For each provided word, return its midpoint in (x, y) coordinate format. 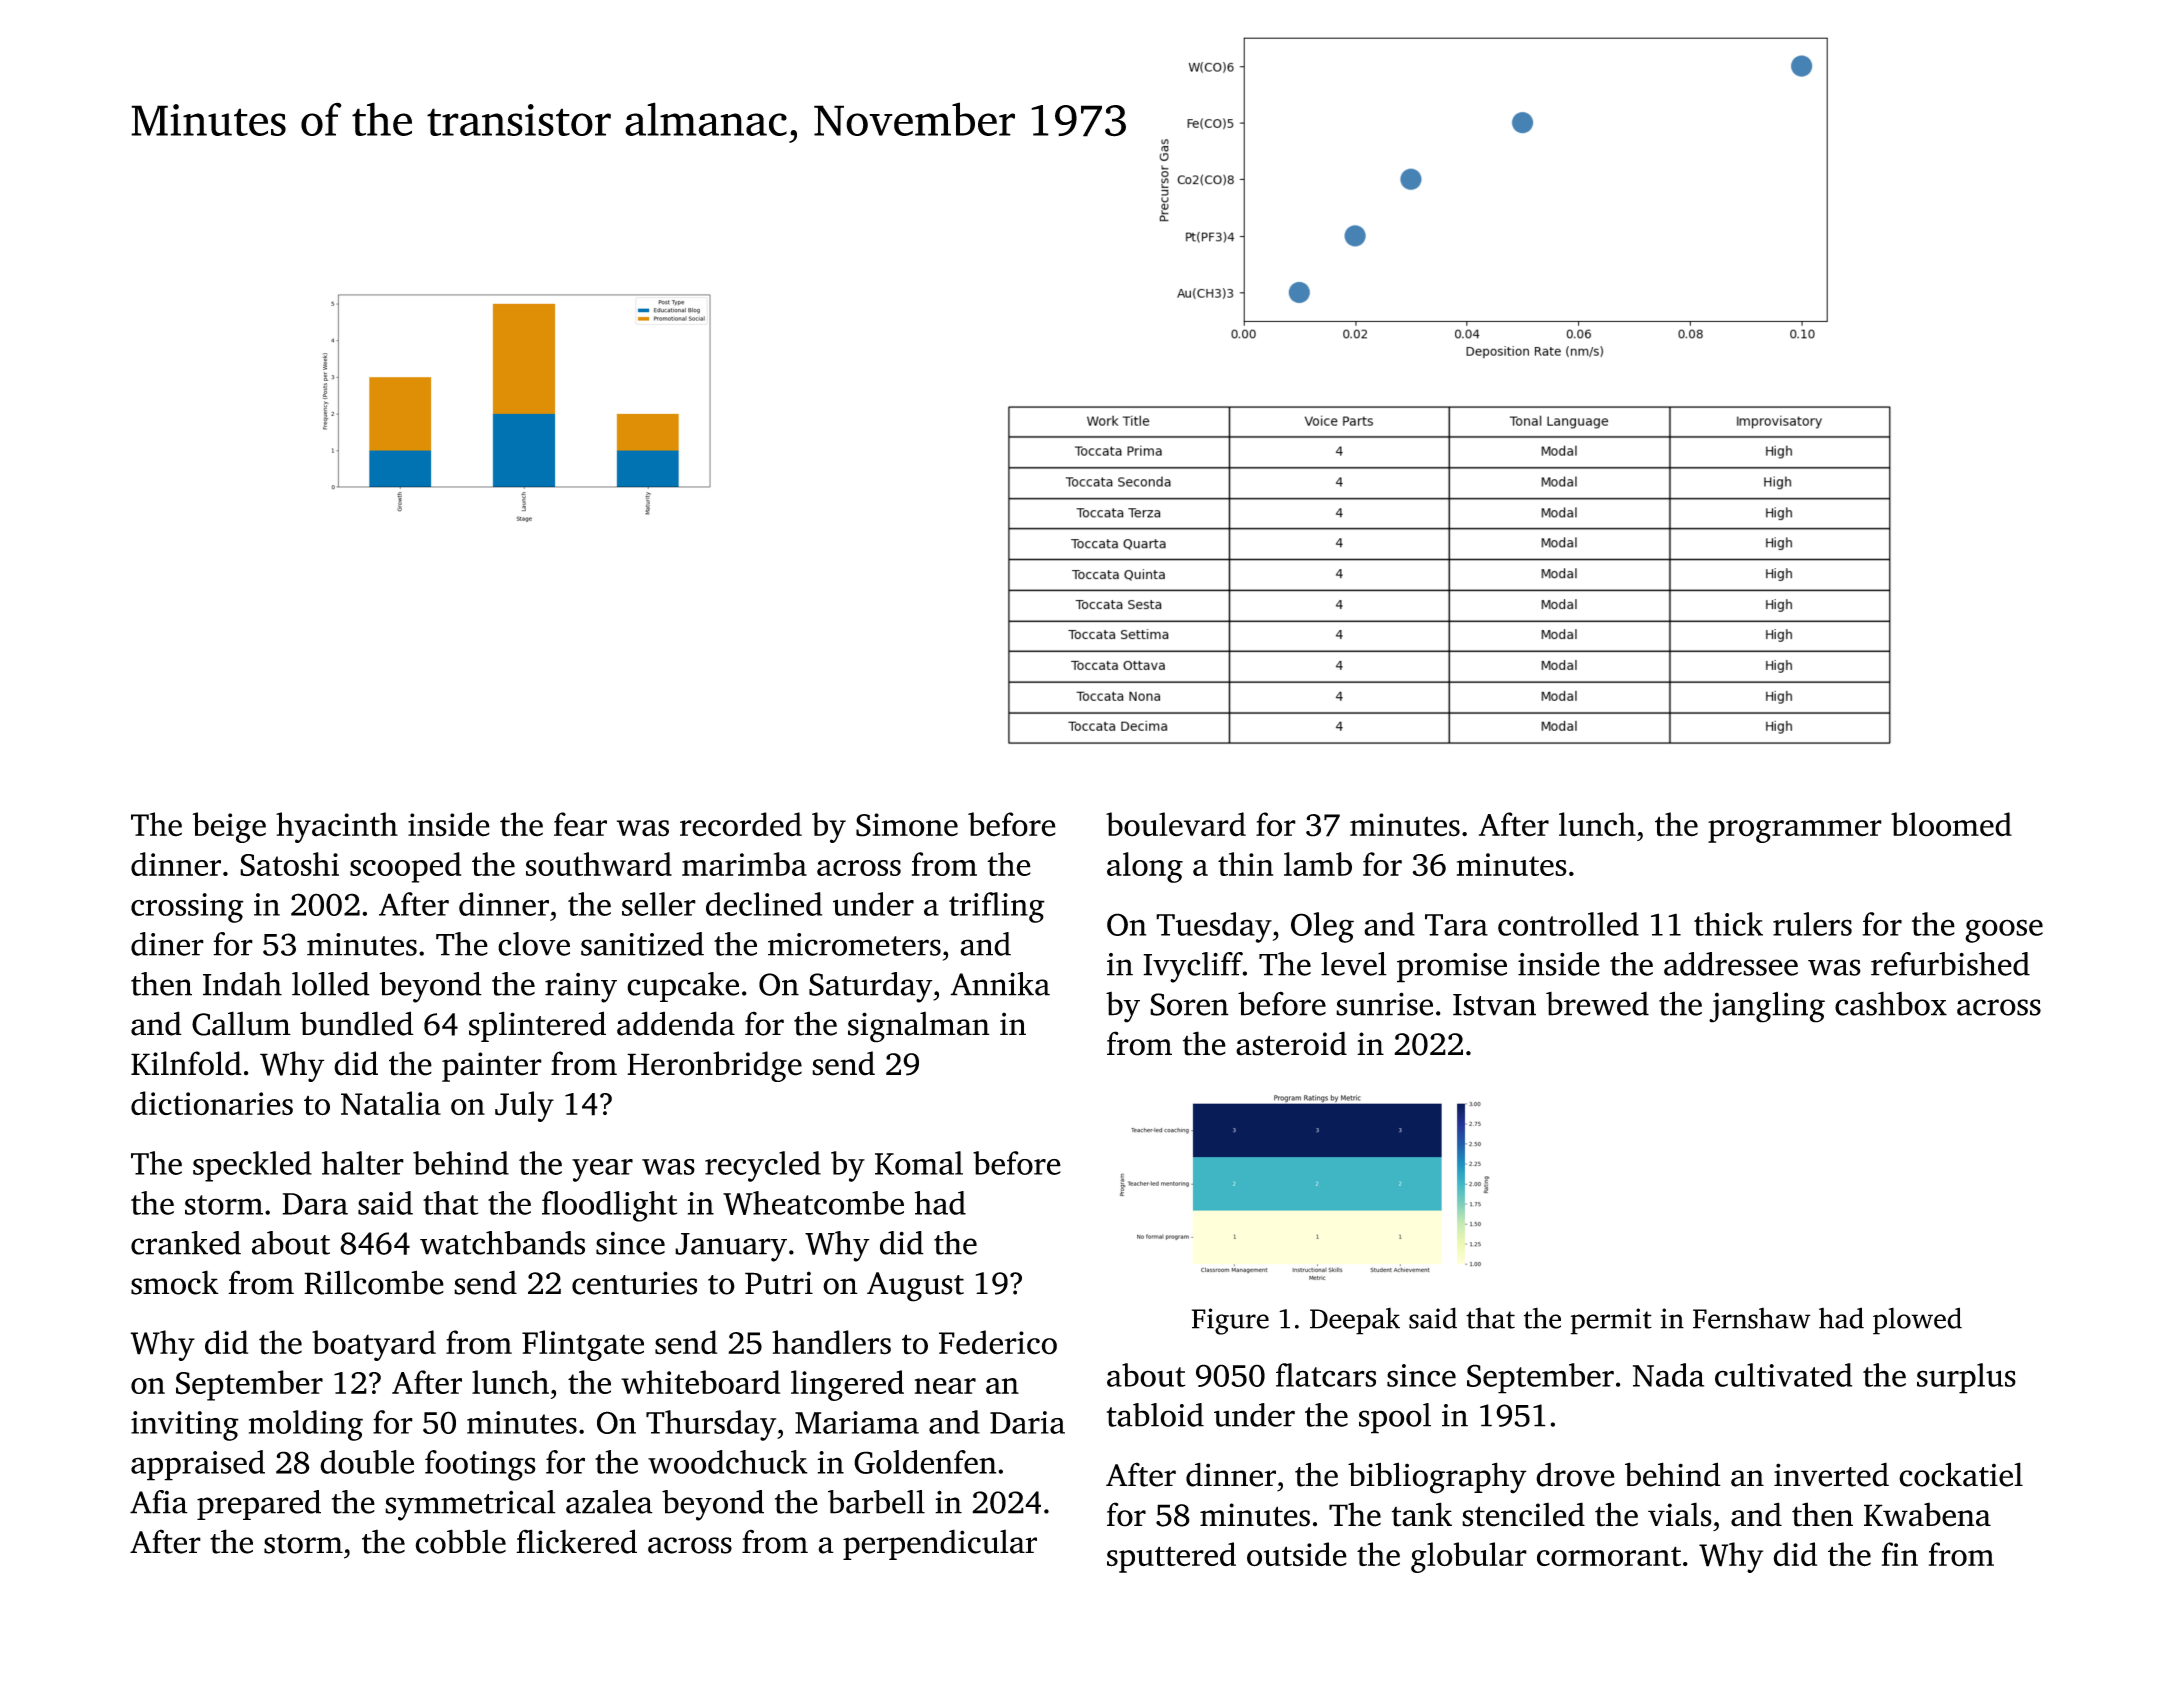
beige (229, 827)
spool (1395, 1418)
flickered (576, 1541)
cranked (186, 1243)
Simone (907, 825)
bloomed (1951, 824)
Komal (919, 1163)
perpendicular (940, 1544)
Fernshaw (1752, 1318)
